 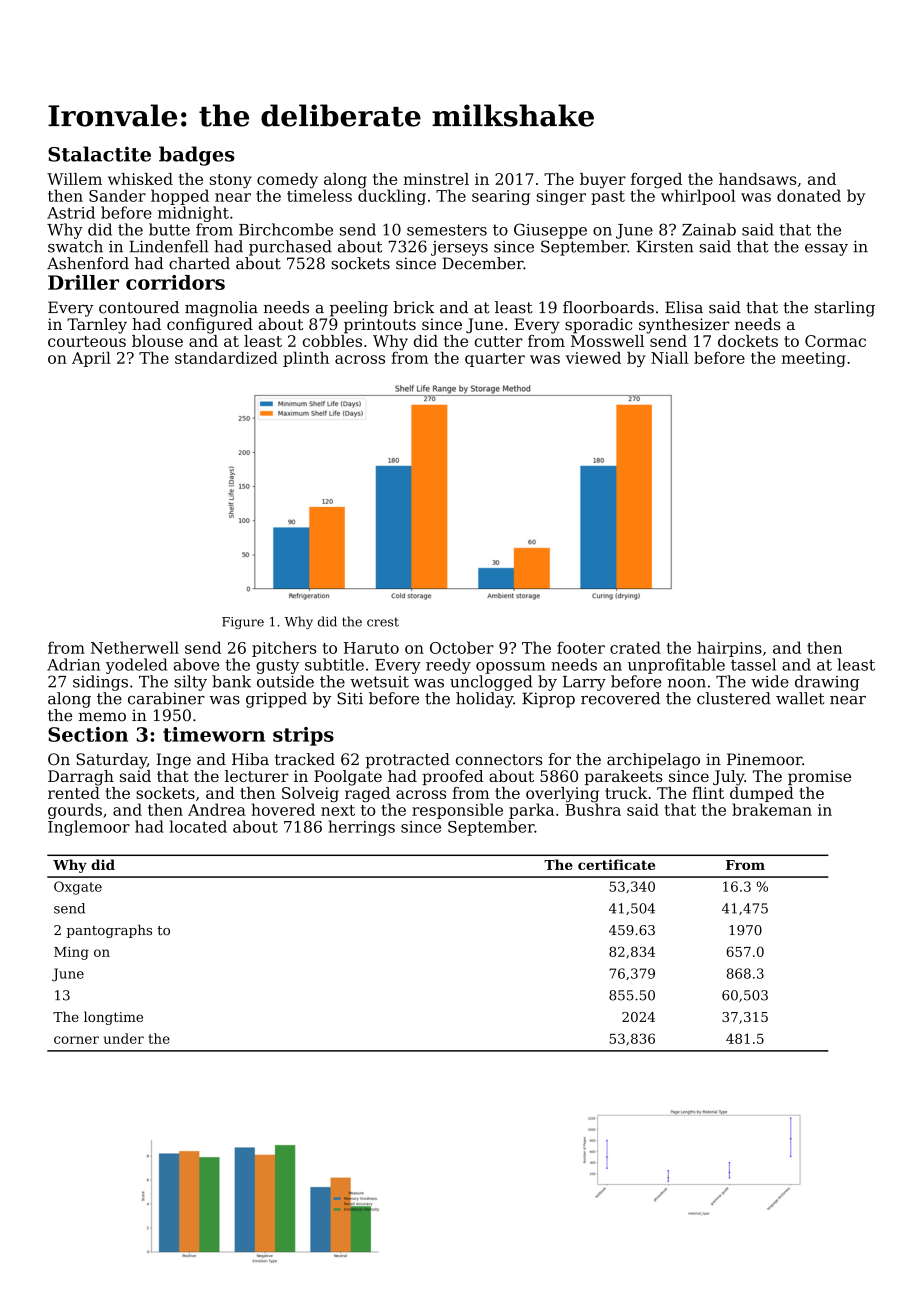 What do you see at coordinates (826, 250) in the screenshot?
I see `essay` at bounding box center [826, 250].
